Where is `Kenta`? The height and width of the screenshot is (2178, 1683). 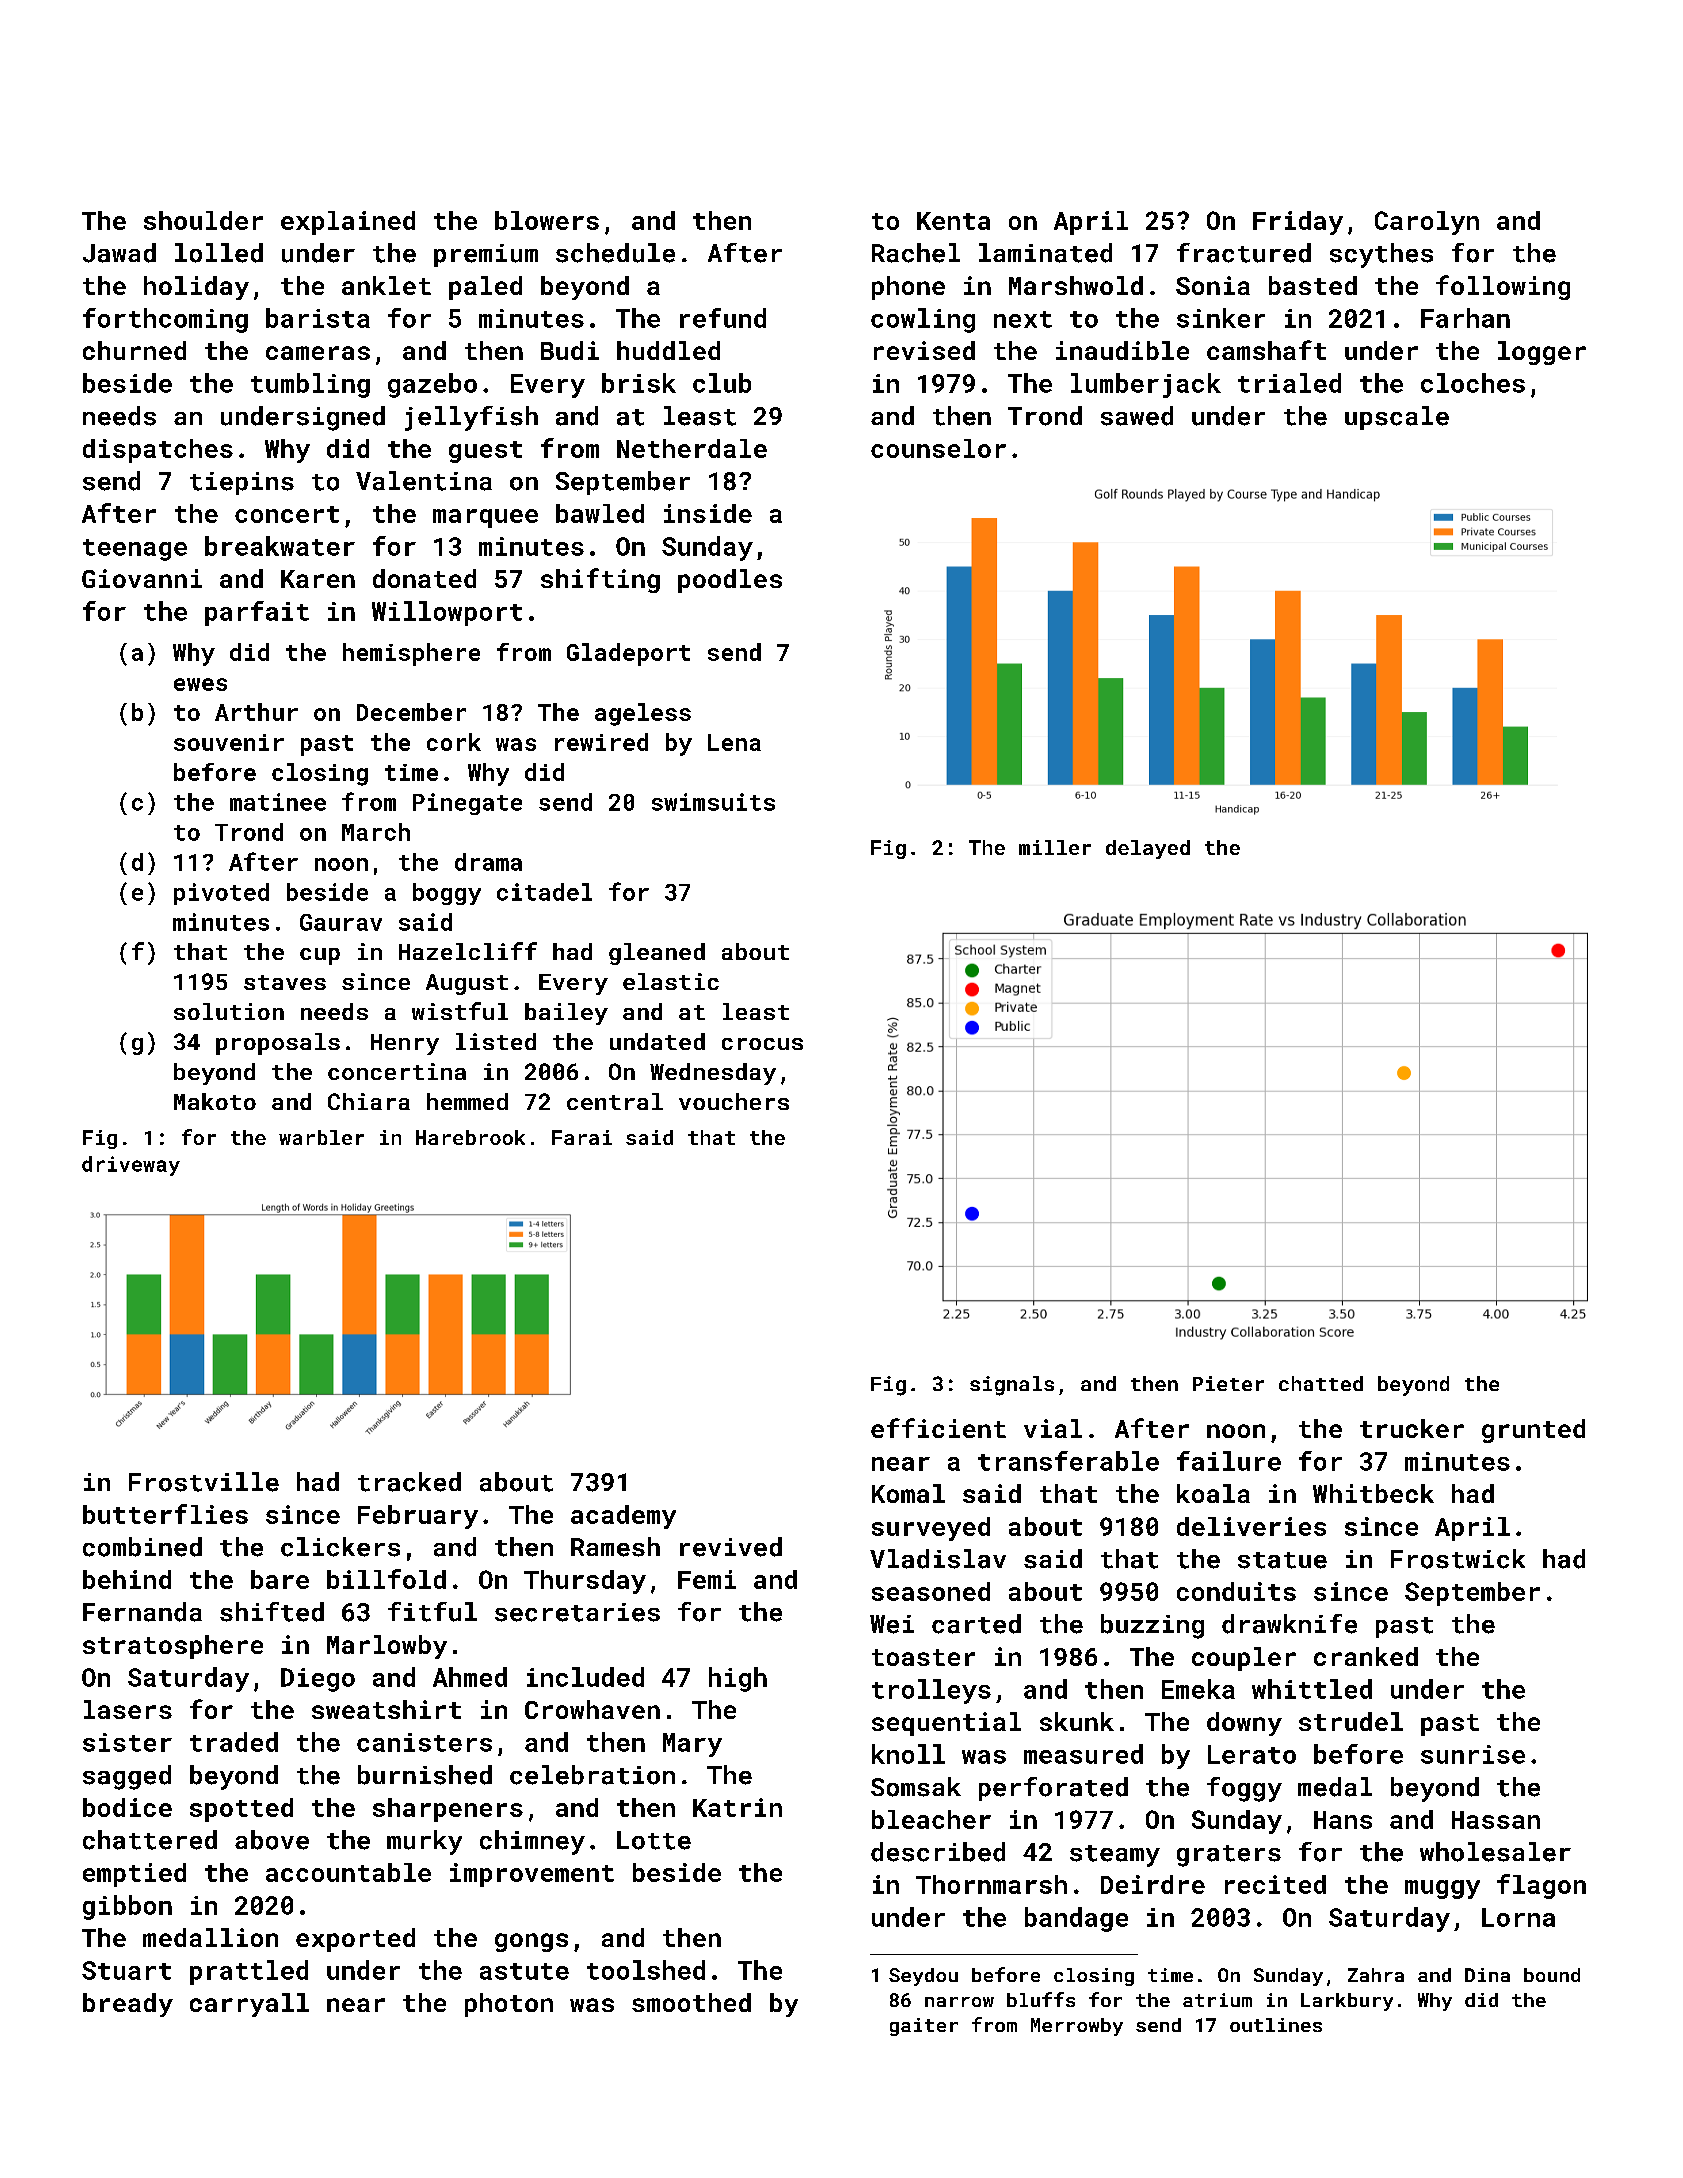
Kenta is located at coordinates (953, 221).
